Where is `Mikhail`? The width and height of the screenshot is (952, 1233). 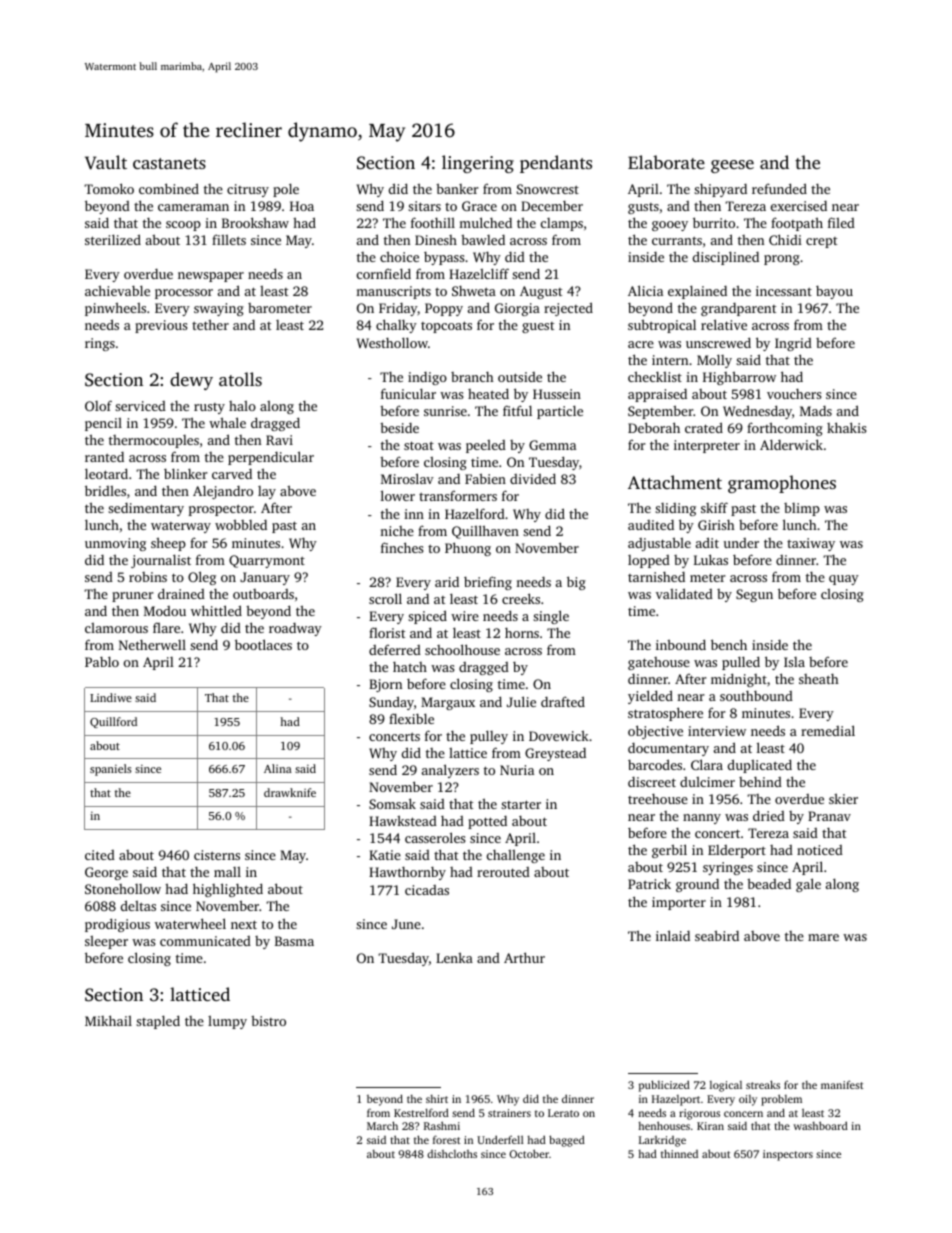 Mikhail is located at coordinates (108, 1020).
